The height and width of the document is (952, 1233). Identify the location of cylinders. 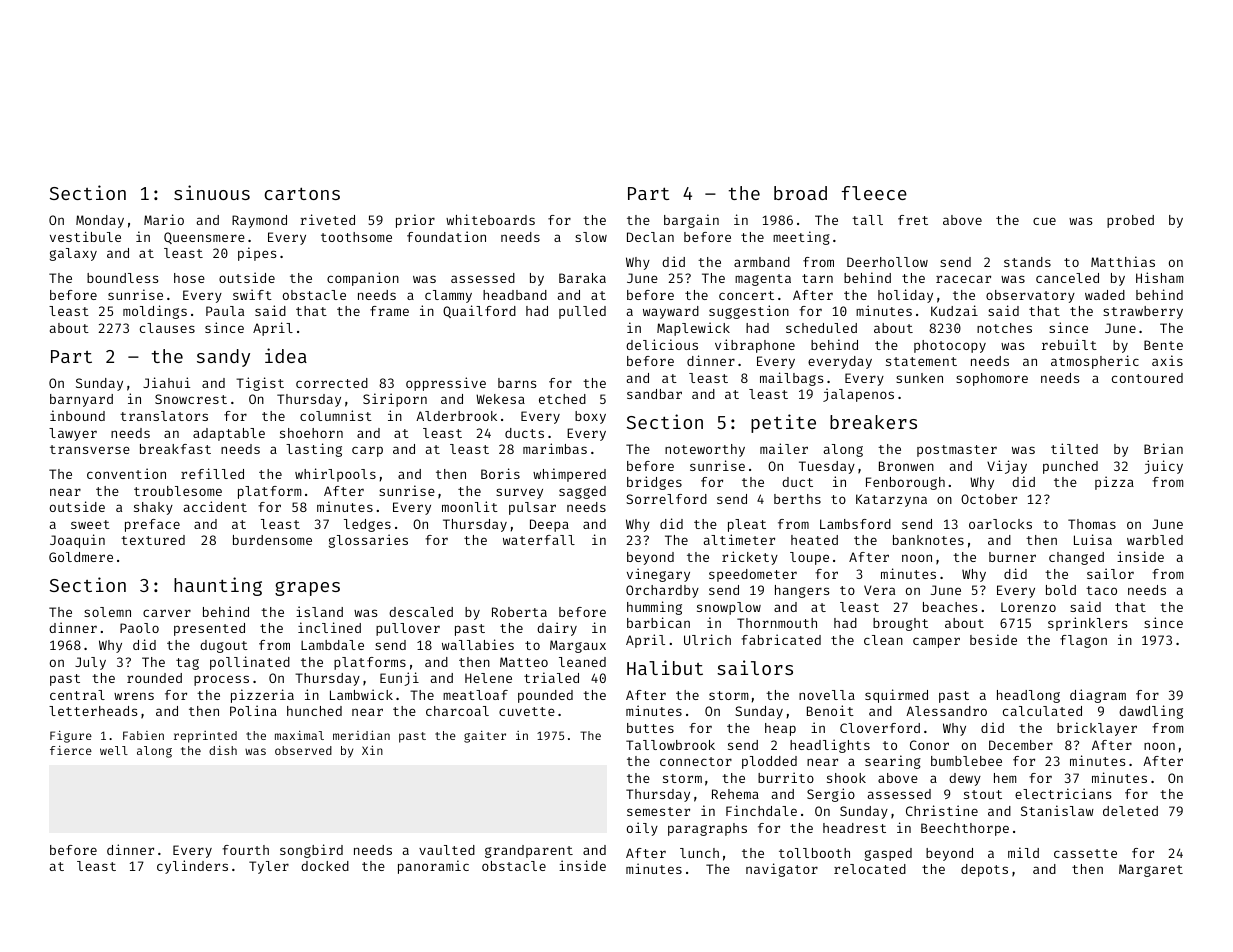
(192, 867).
